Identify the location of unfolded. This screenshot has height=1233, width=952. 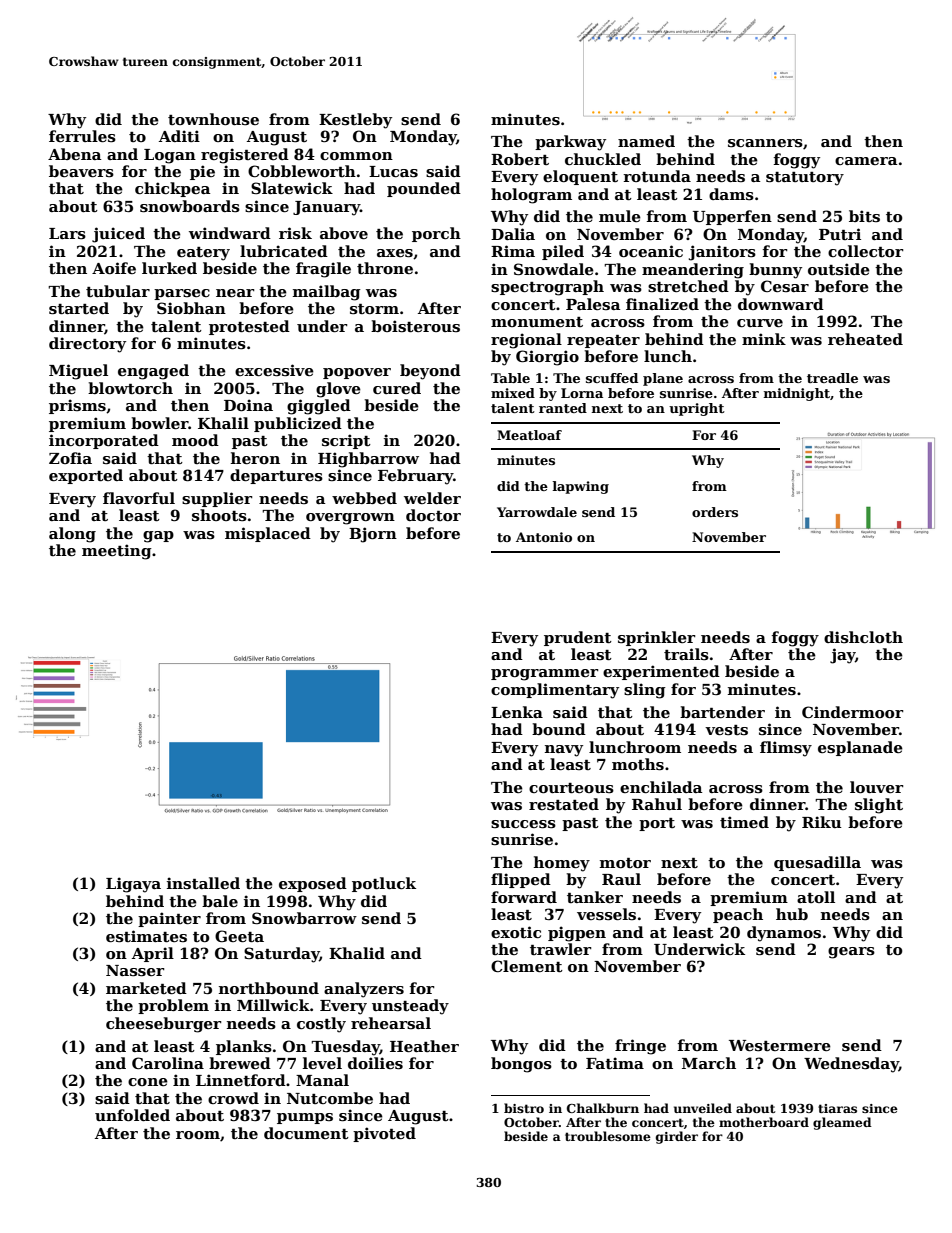
(132, 1115).
